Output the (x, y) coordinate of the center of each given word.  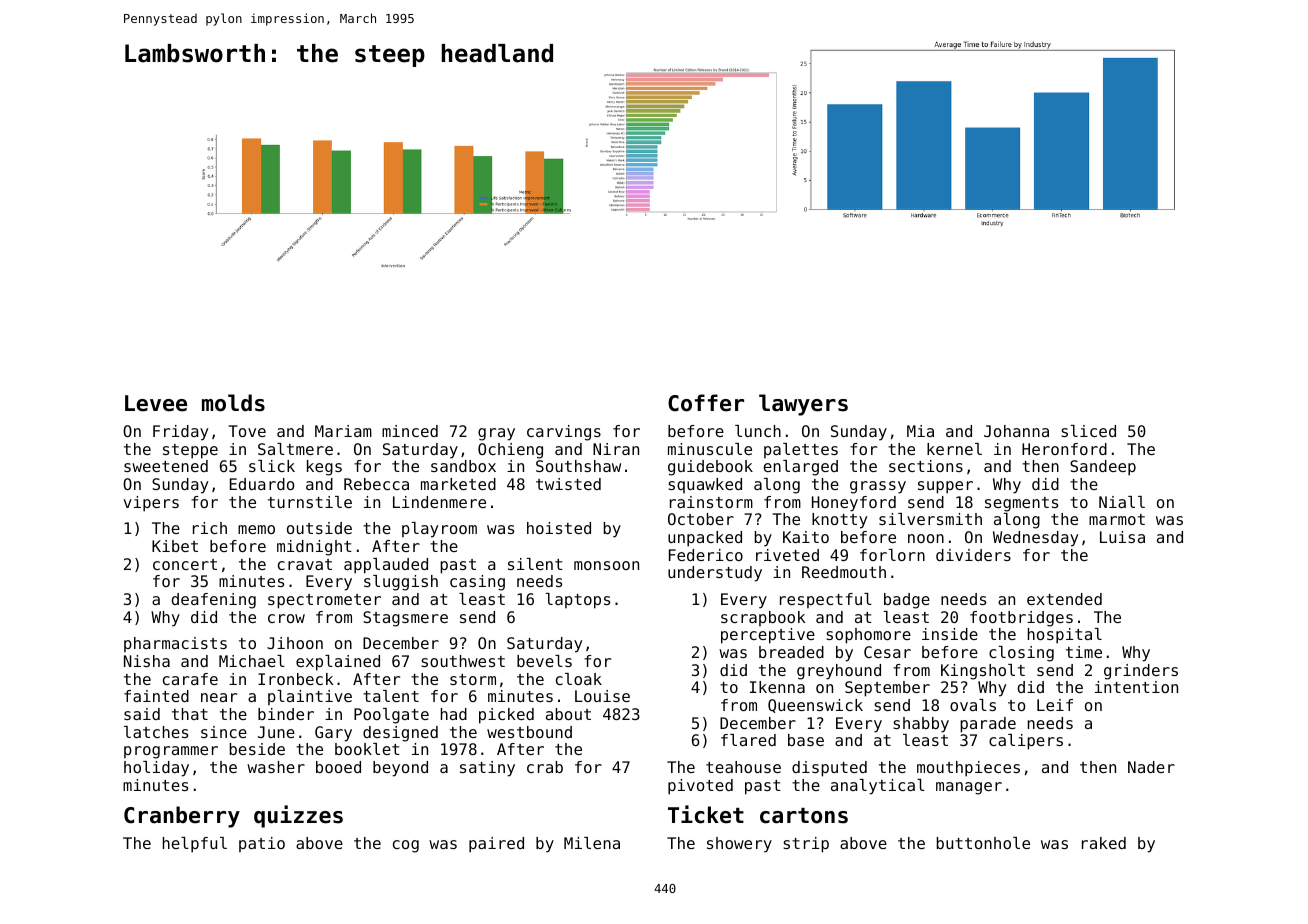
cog (406, 846)
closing (1021, 654)
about (568, 714)
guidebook (710, 468)
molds (233, 403)
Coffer (706, 403)
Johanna (1016, 431)
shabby (921, 725)
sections (926, 466)
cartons (804, 816)
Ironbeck (295, 679)
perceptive (768, 636)
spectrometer (324, 601)
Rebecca (376, 484)
